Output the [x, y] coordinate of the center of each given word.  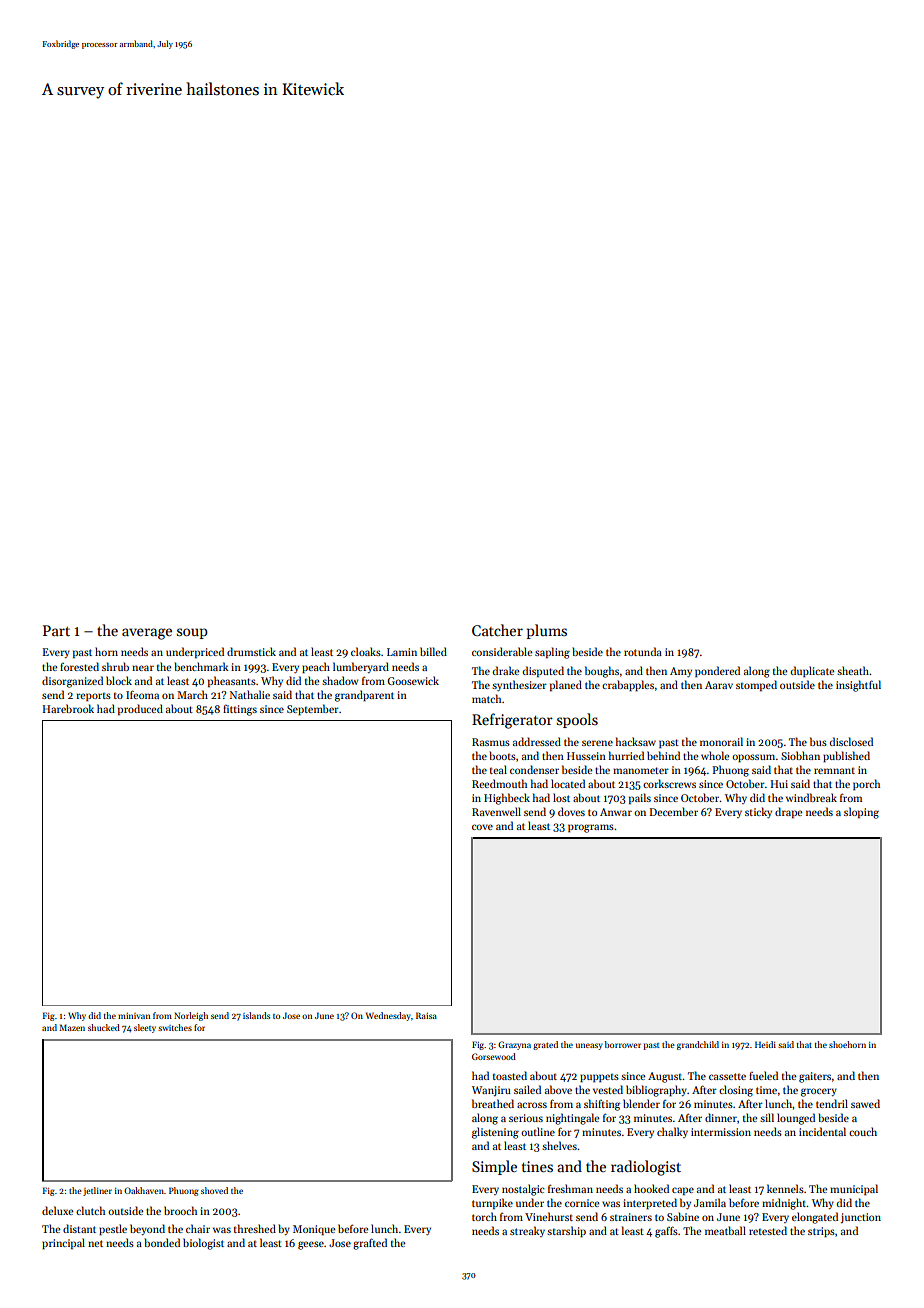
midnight [784, 1204]
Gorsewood [494, 1056]
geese [311, 1245]
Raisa [426, 1015]
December [674, 811]
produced [140, 709]
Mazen [72, 1027]
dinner [721, 1117]
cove [482, 827]
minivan [134, 1016]
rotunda [643, 651]
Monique [314, 1230]
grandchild [698, 1045]
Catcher [497, 630]
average [147, 634]
